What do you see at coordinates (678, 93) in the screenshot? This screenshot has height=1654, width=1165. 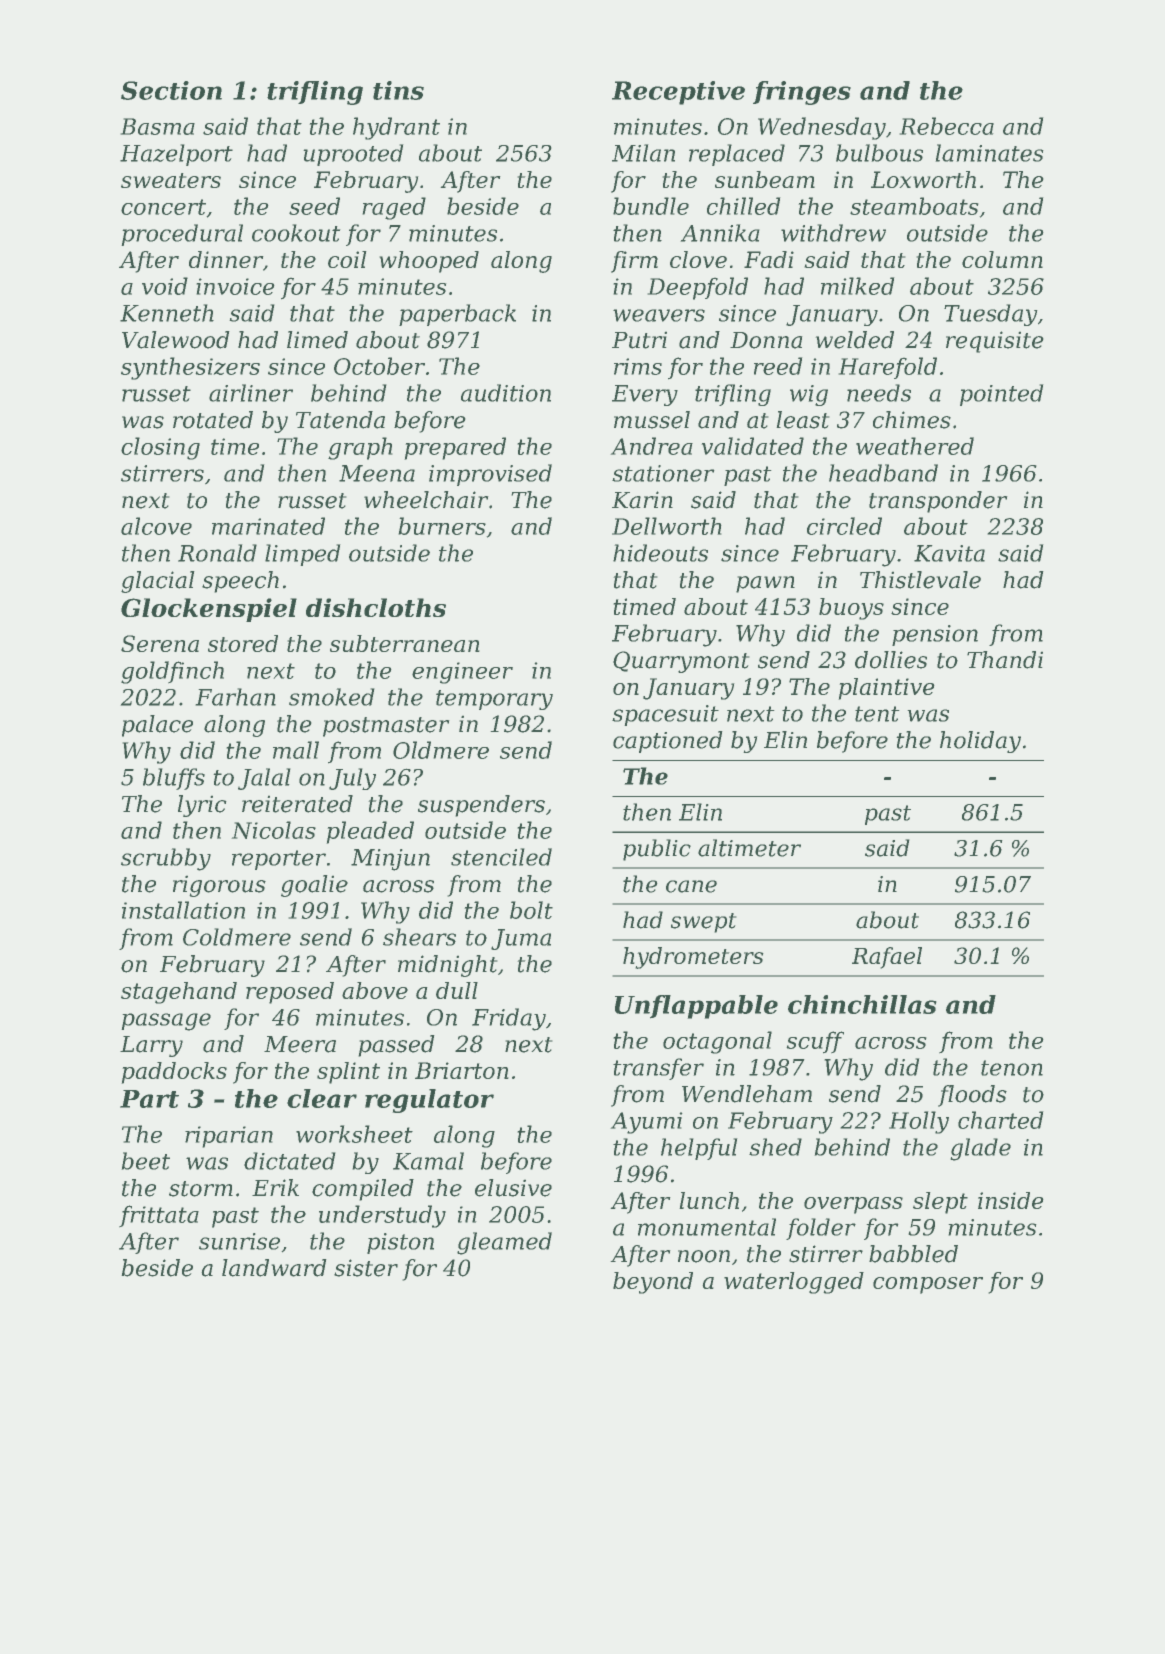 I see `Receptive` at bounding box center [678, 93].
